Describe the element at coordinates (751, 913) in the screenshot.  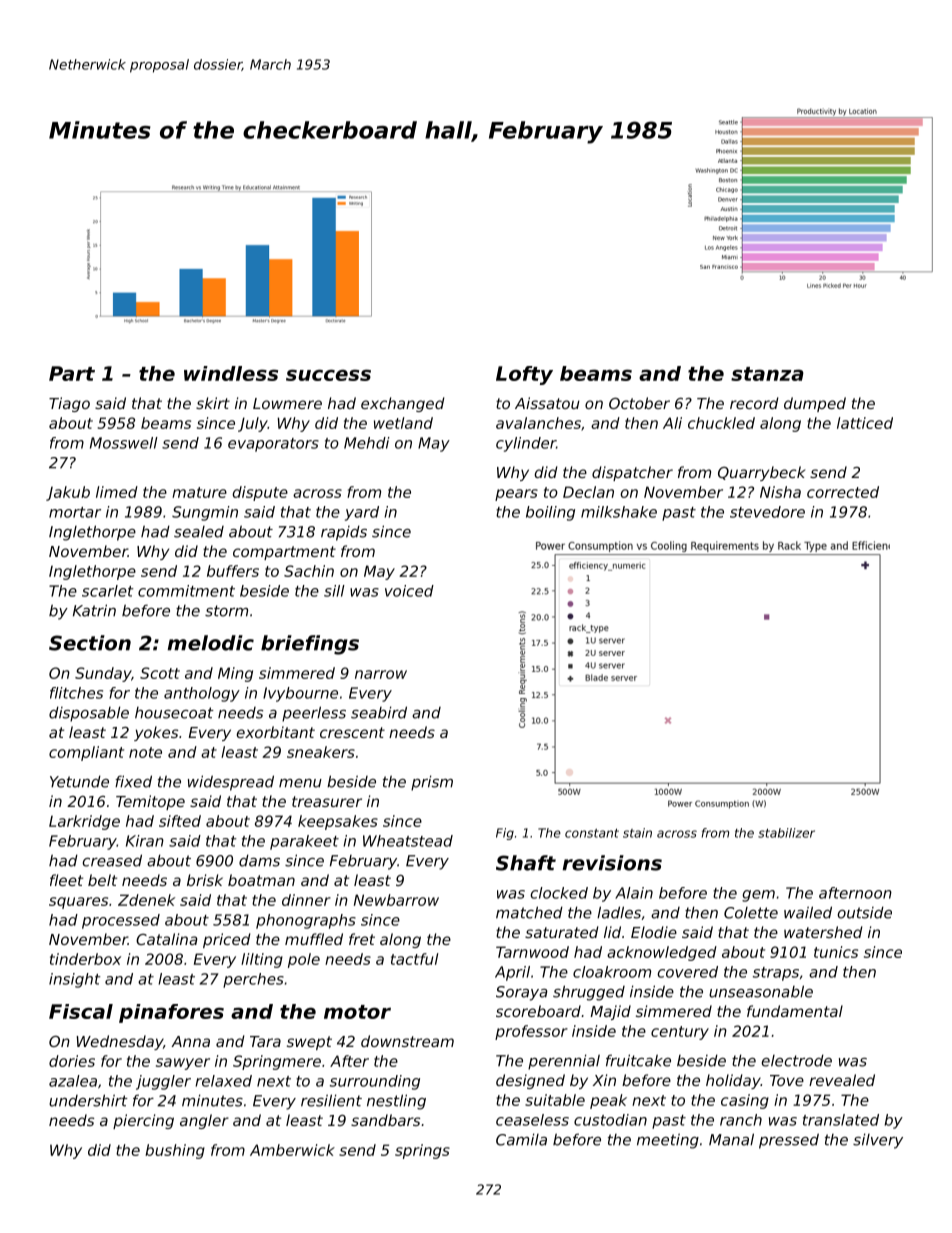
I see `Colette` at that location.
